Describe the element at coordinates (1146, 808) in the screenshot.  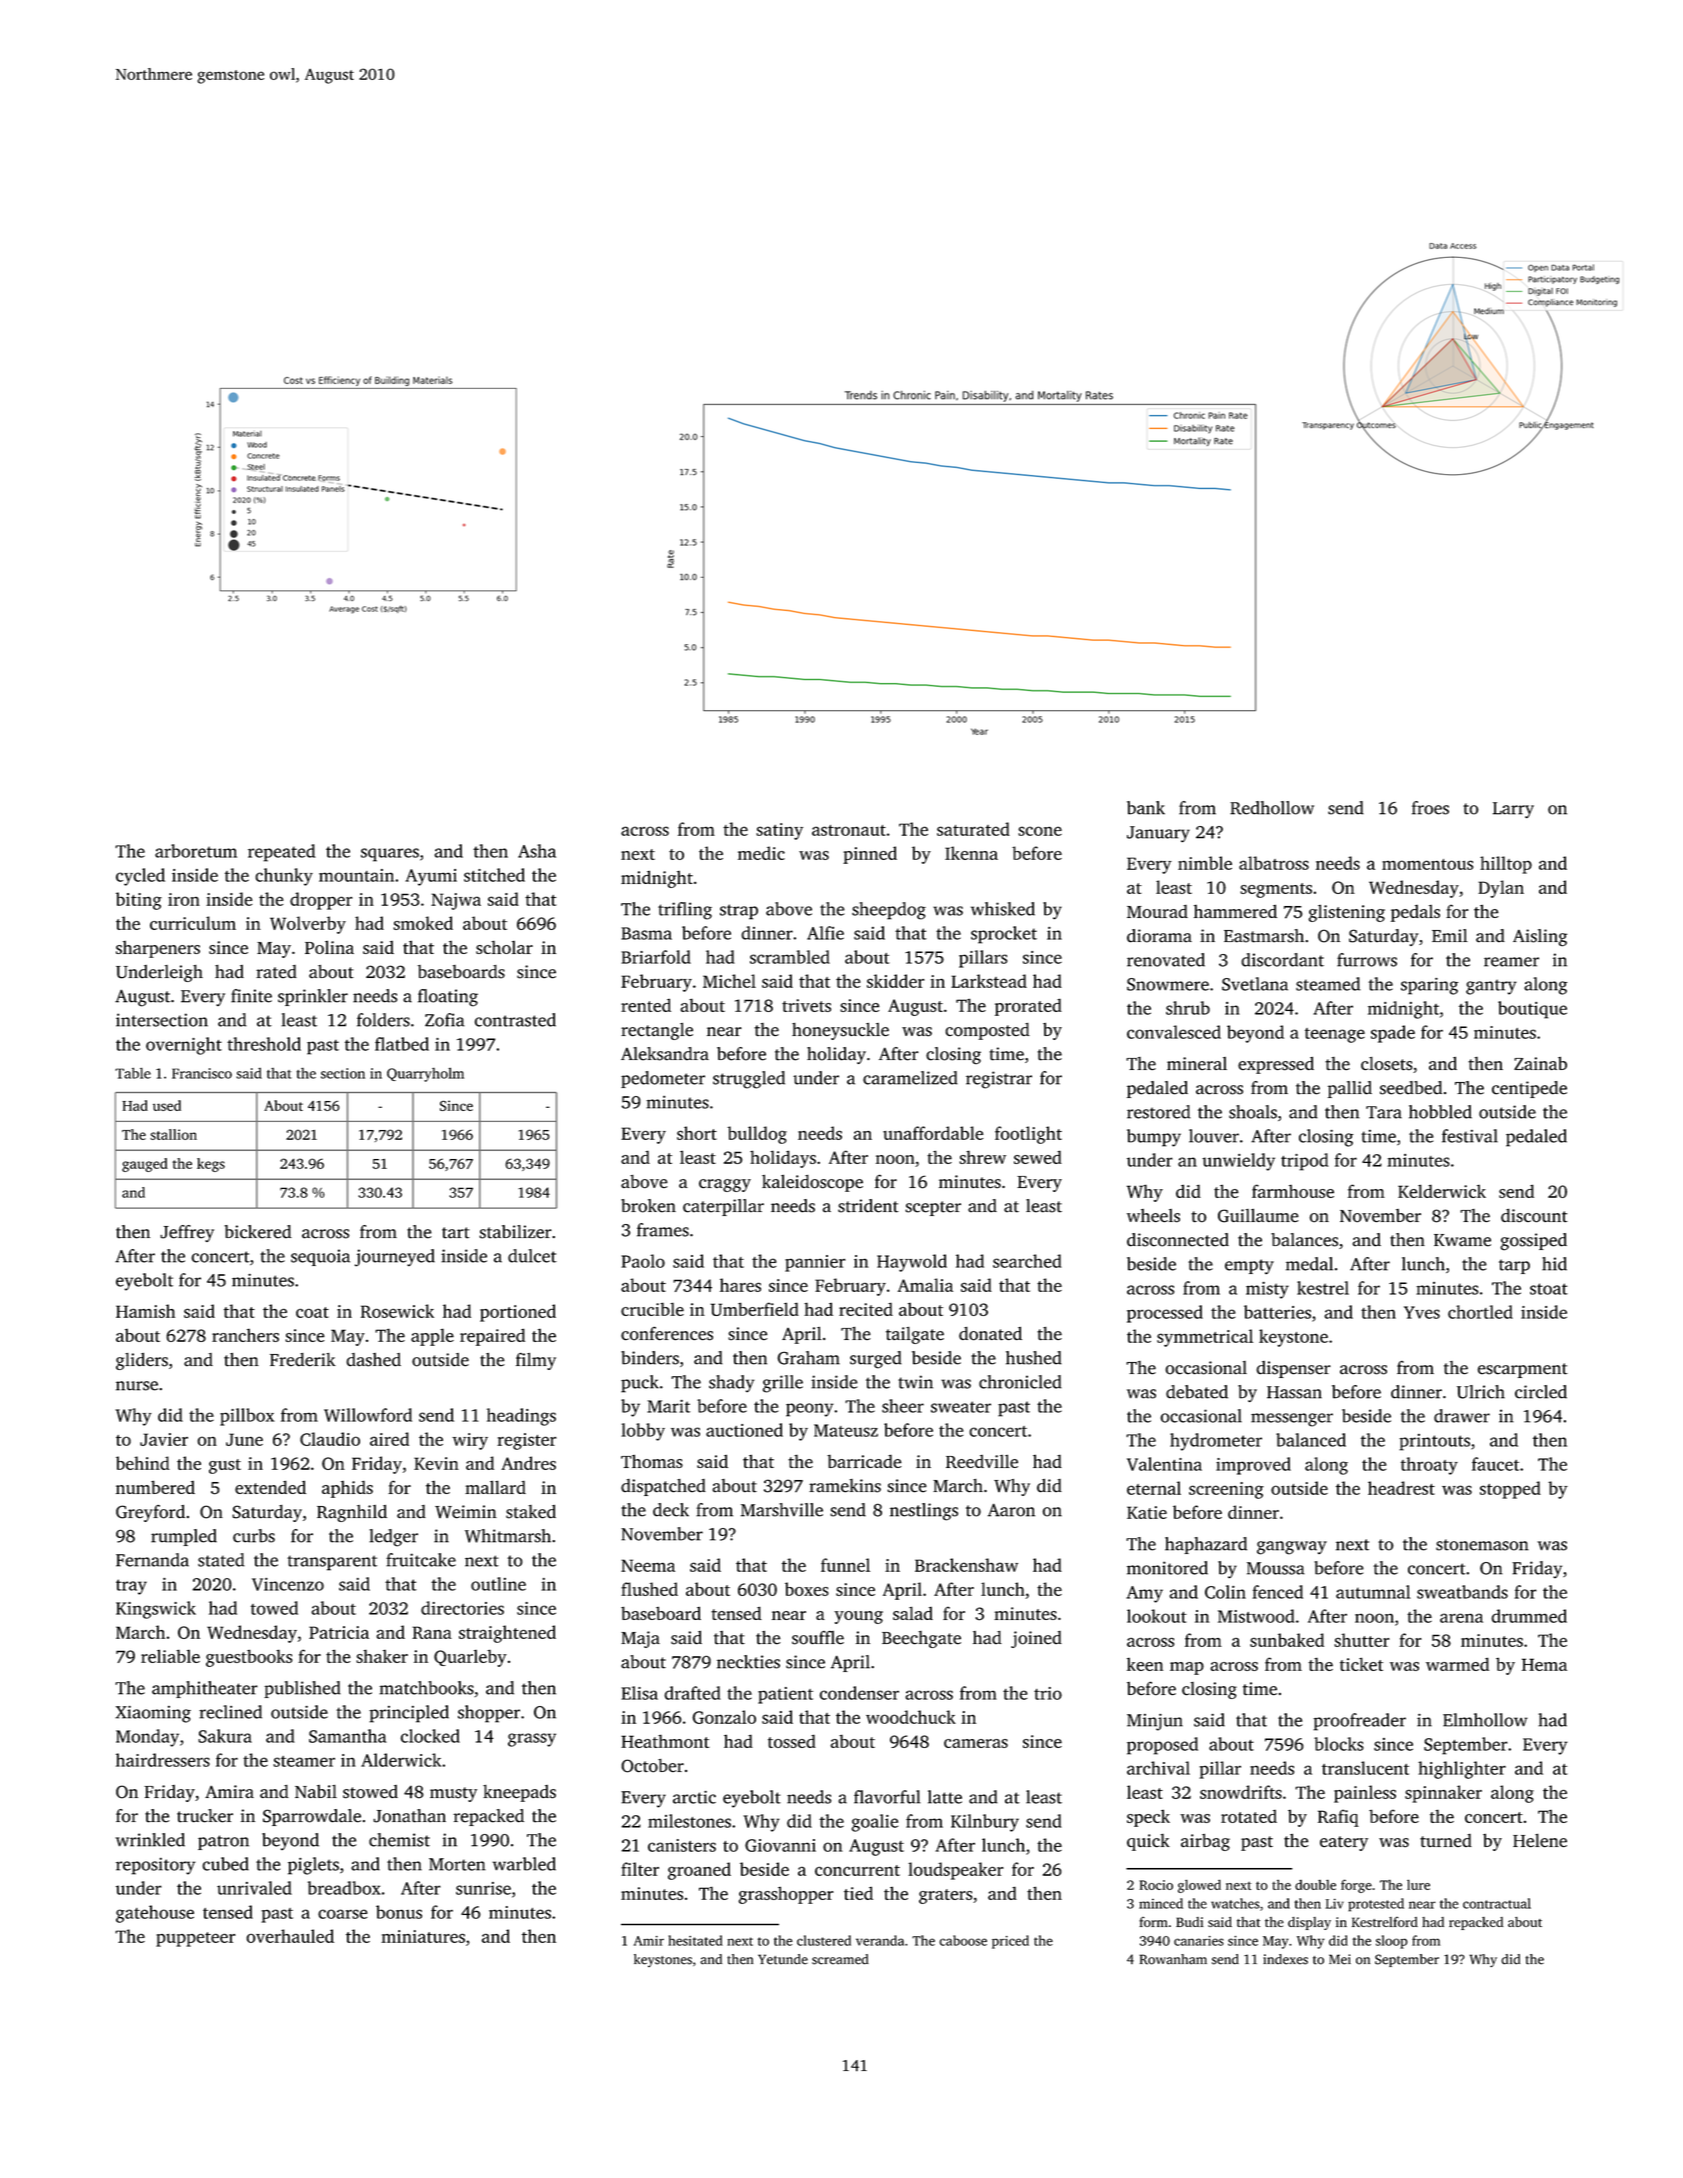
I see `bank` at that location.
